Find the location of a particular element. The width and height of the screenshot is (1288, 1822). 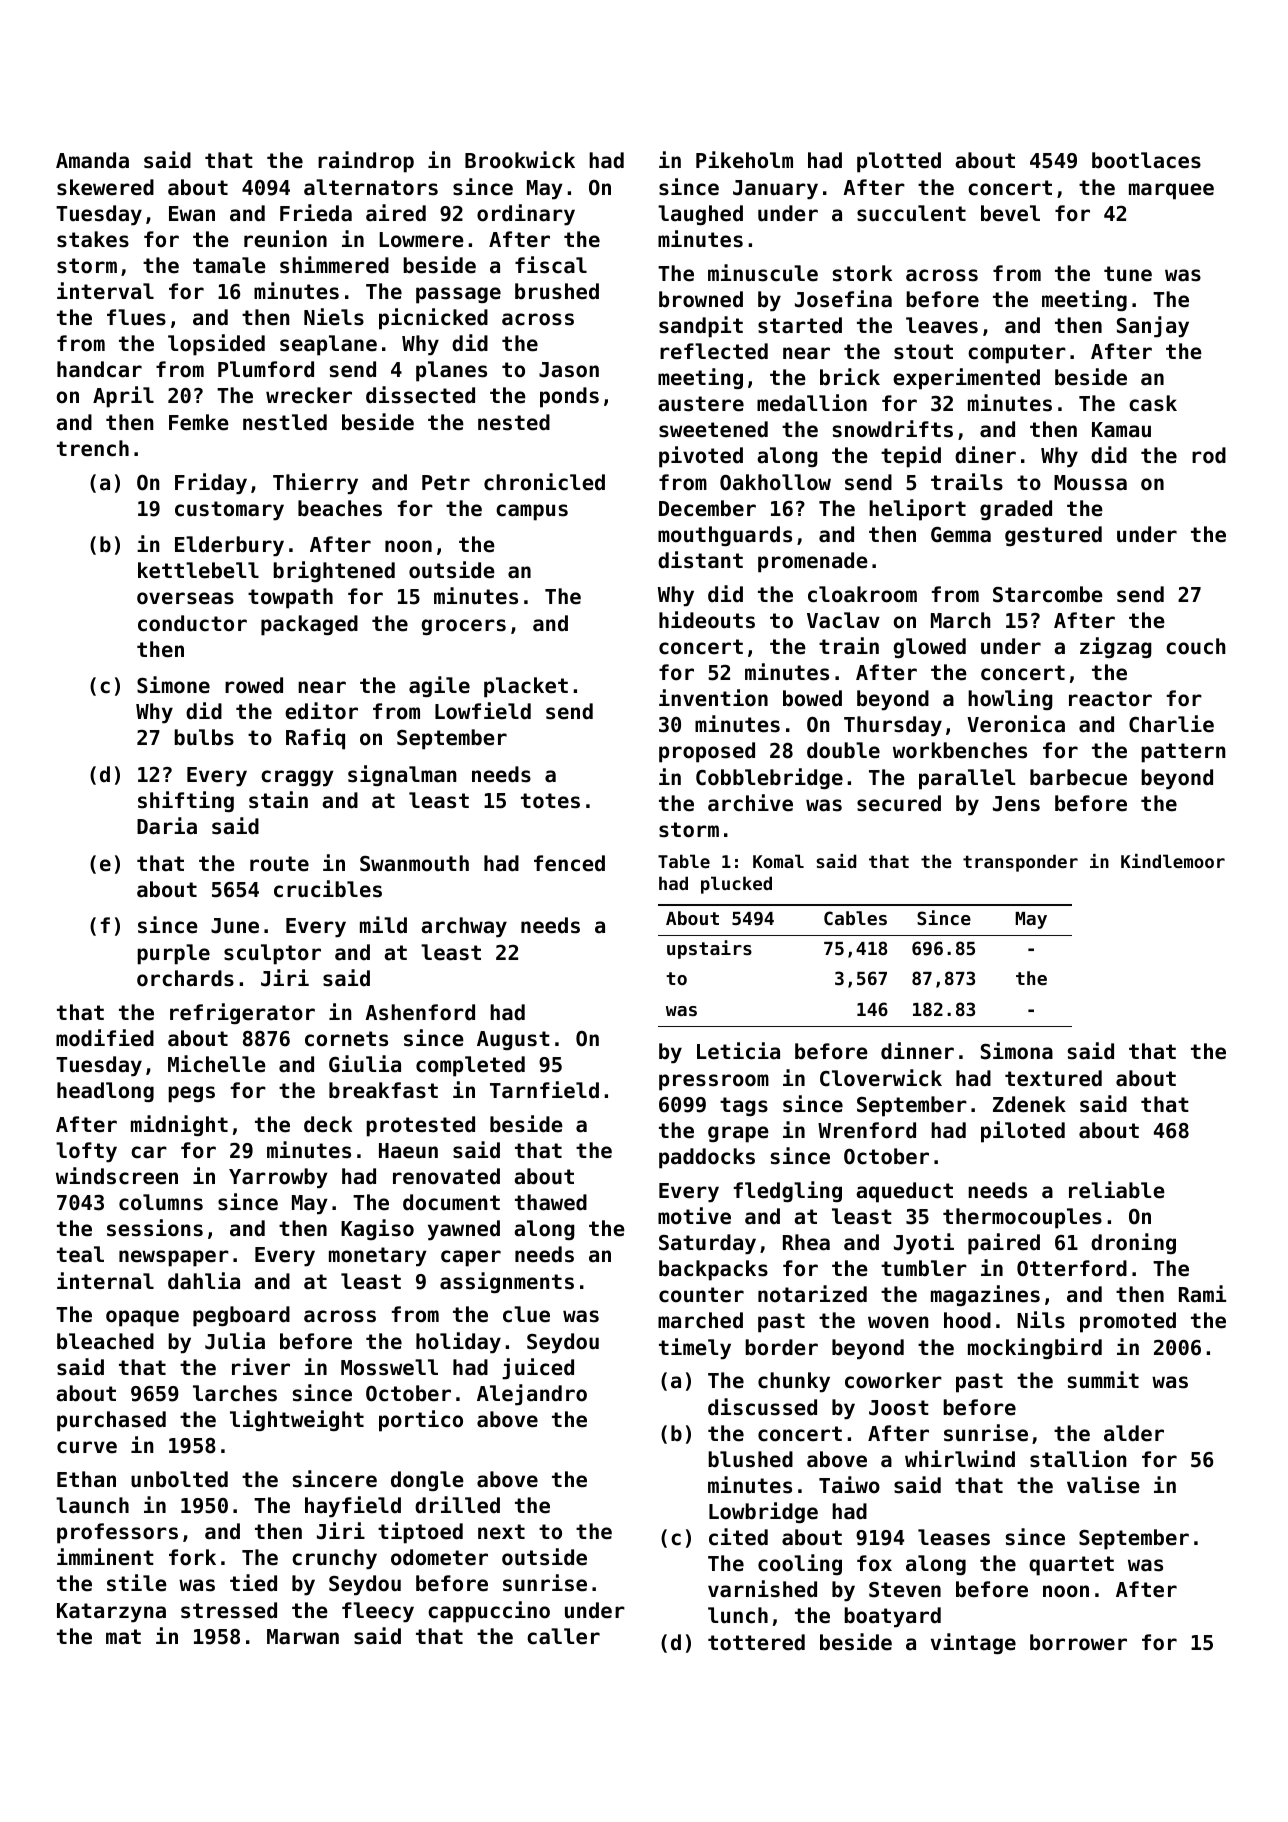

Amanda is located at coordinates (92, 160).
